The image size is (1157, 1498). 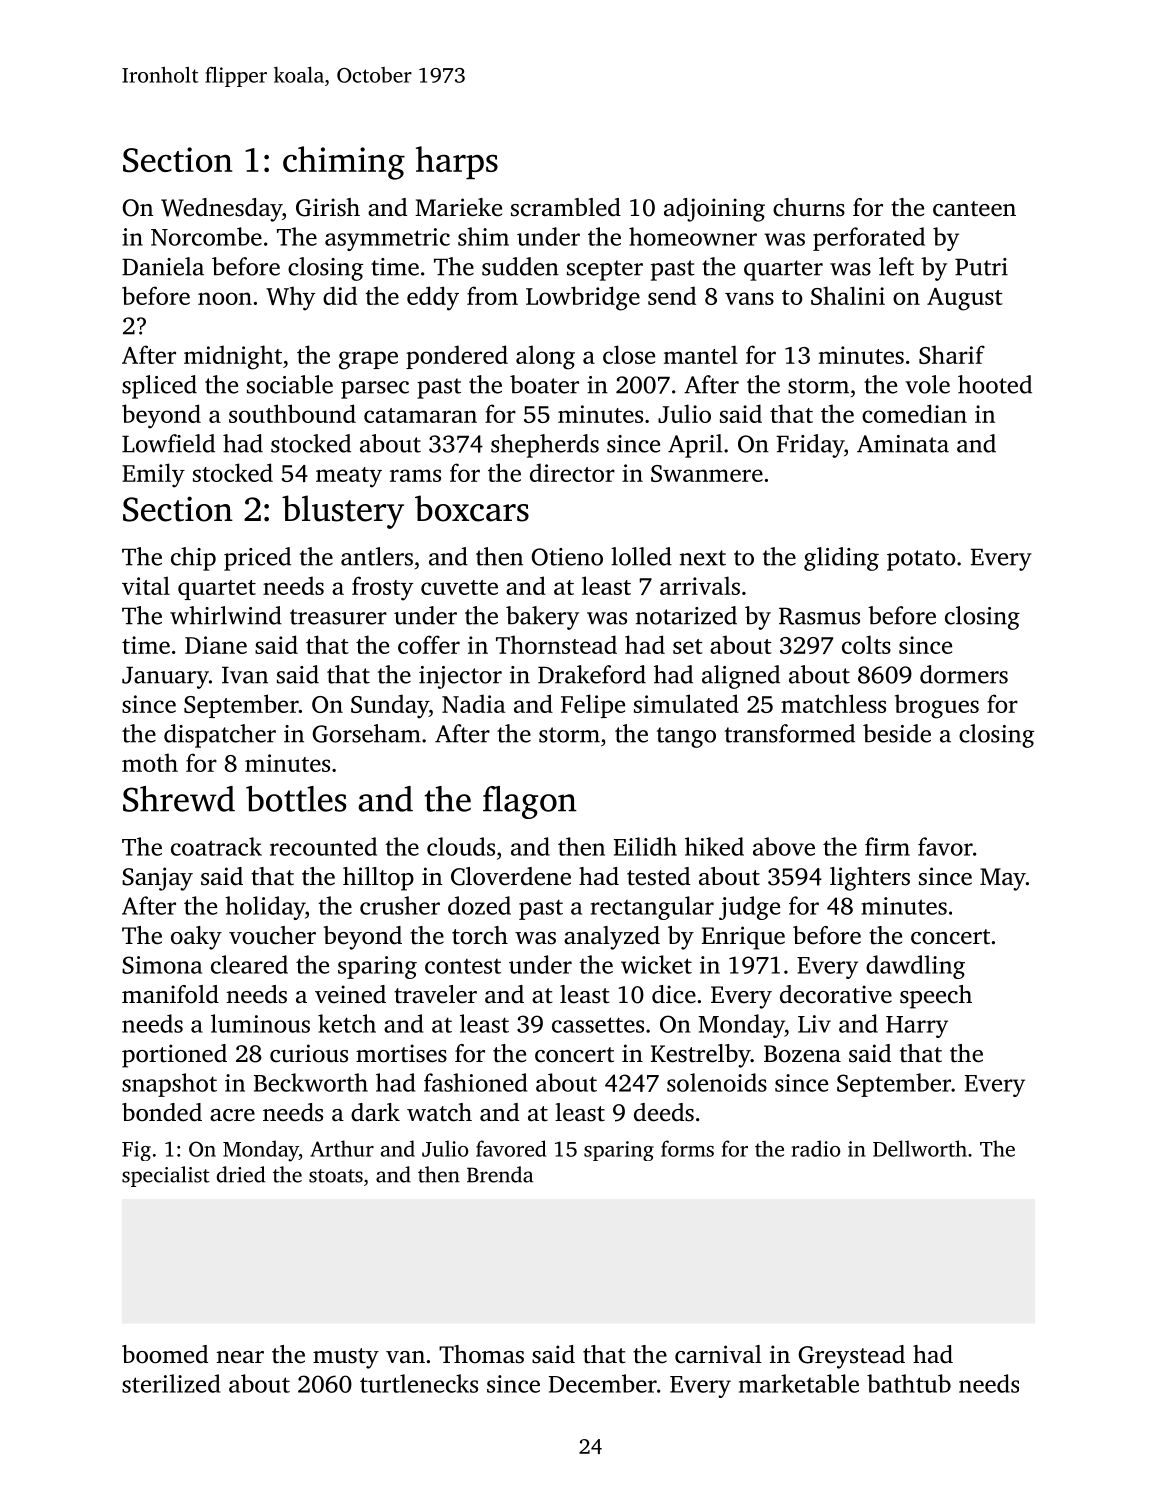 What do you see at coordinates (163, 266) in the page?
I see `Daniela` at bounding box center [163, 266].
